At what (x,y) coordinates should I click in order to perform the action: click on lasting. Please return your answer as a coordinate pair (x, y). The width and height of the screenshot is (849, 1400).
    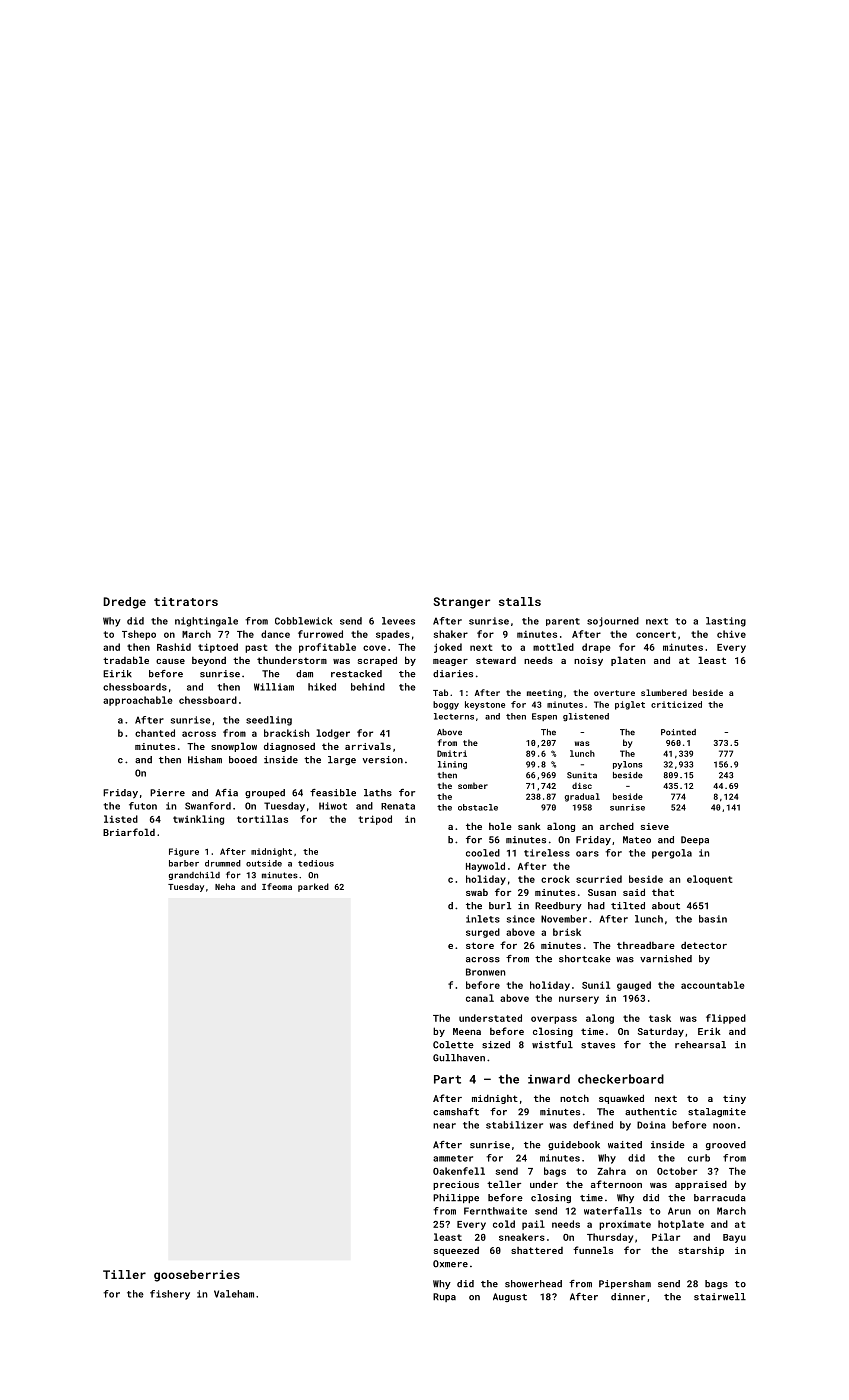
    Looking at the image, I should click on (726, 622).
